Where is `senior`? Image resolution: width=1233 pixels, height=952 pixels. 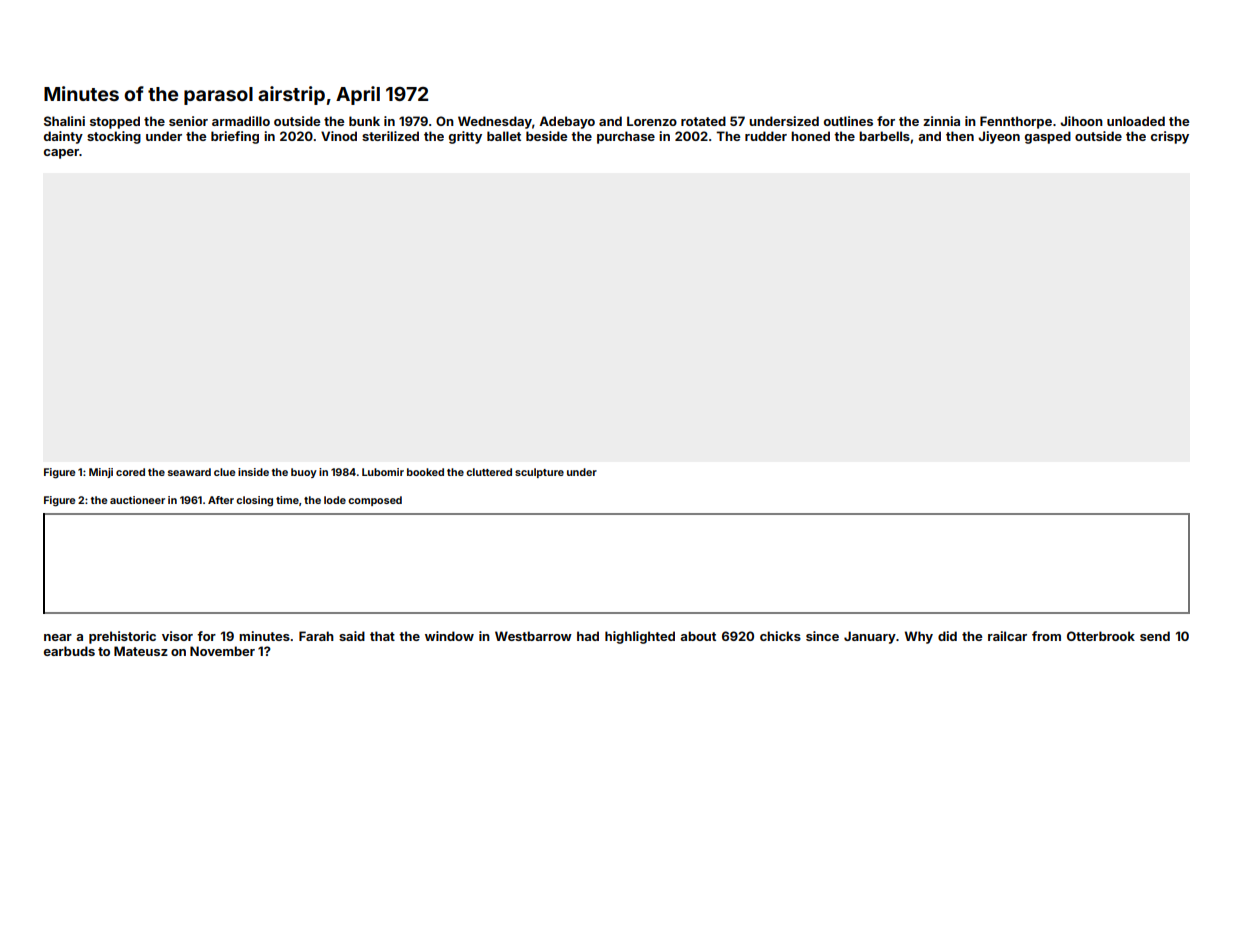 senior is located at coordinates (188, 121).
